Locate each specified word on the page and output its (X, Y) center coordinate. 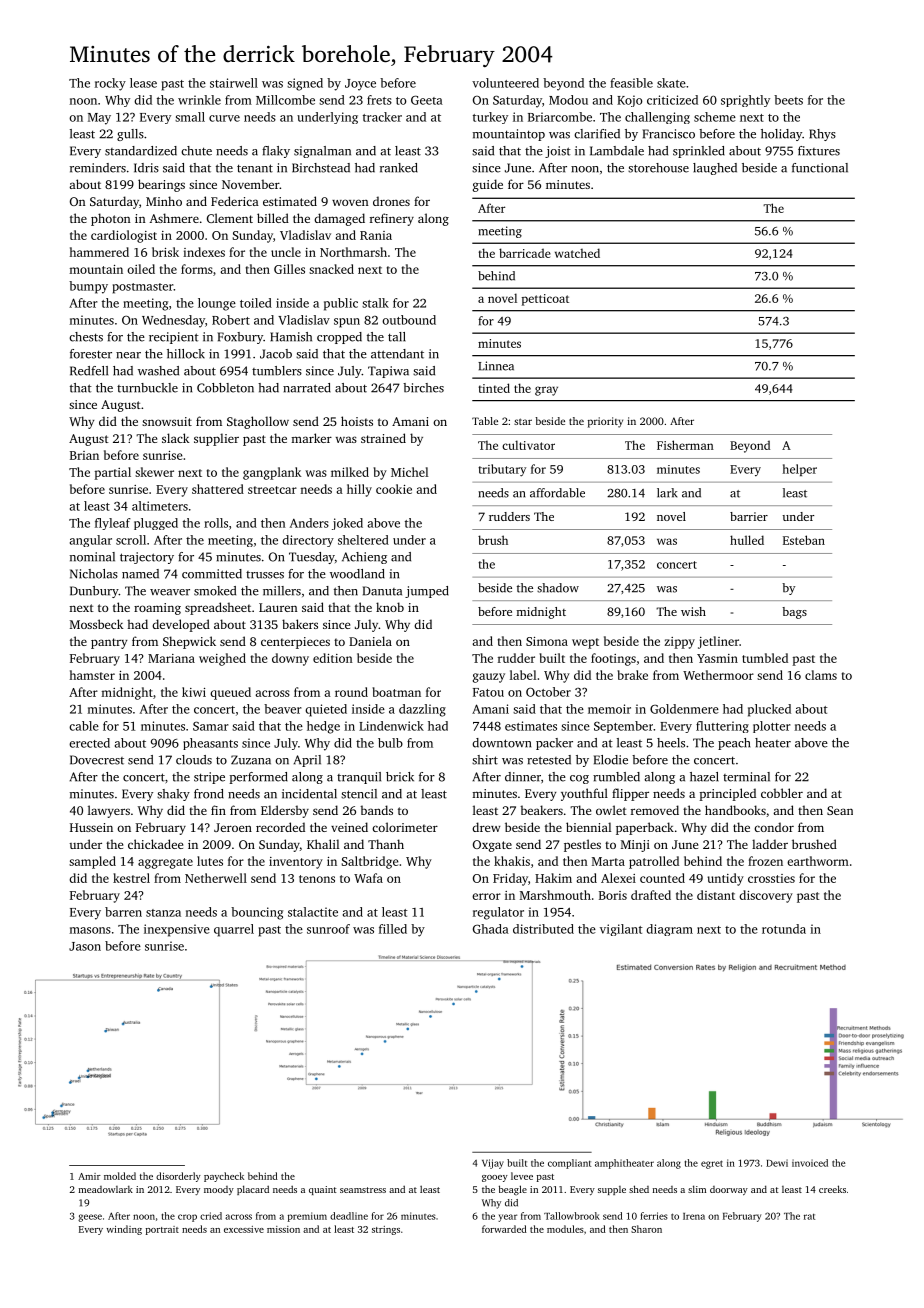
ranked (399, 168)
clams (821, 675)
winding (124, 1230)
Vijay (493, 1164)
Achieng (364, 558)
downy (290, 659)
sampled (92, 862)
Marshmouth (555, 895)
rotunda (784, 929)
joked (347, 524)
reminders (98, 168)
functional (820, 168)
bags (794, 613)
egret (712, 1164)
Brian (84, 455)
